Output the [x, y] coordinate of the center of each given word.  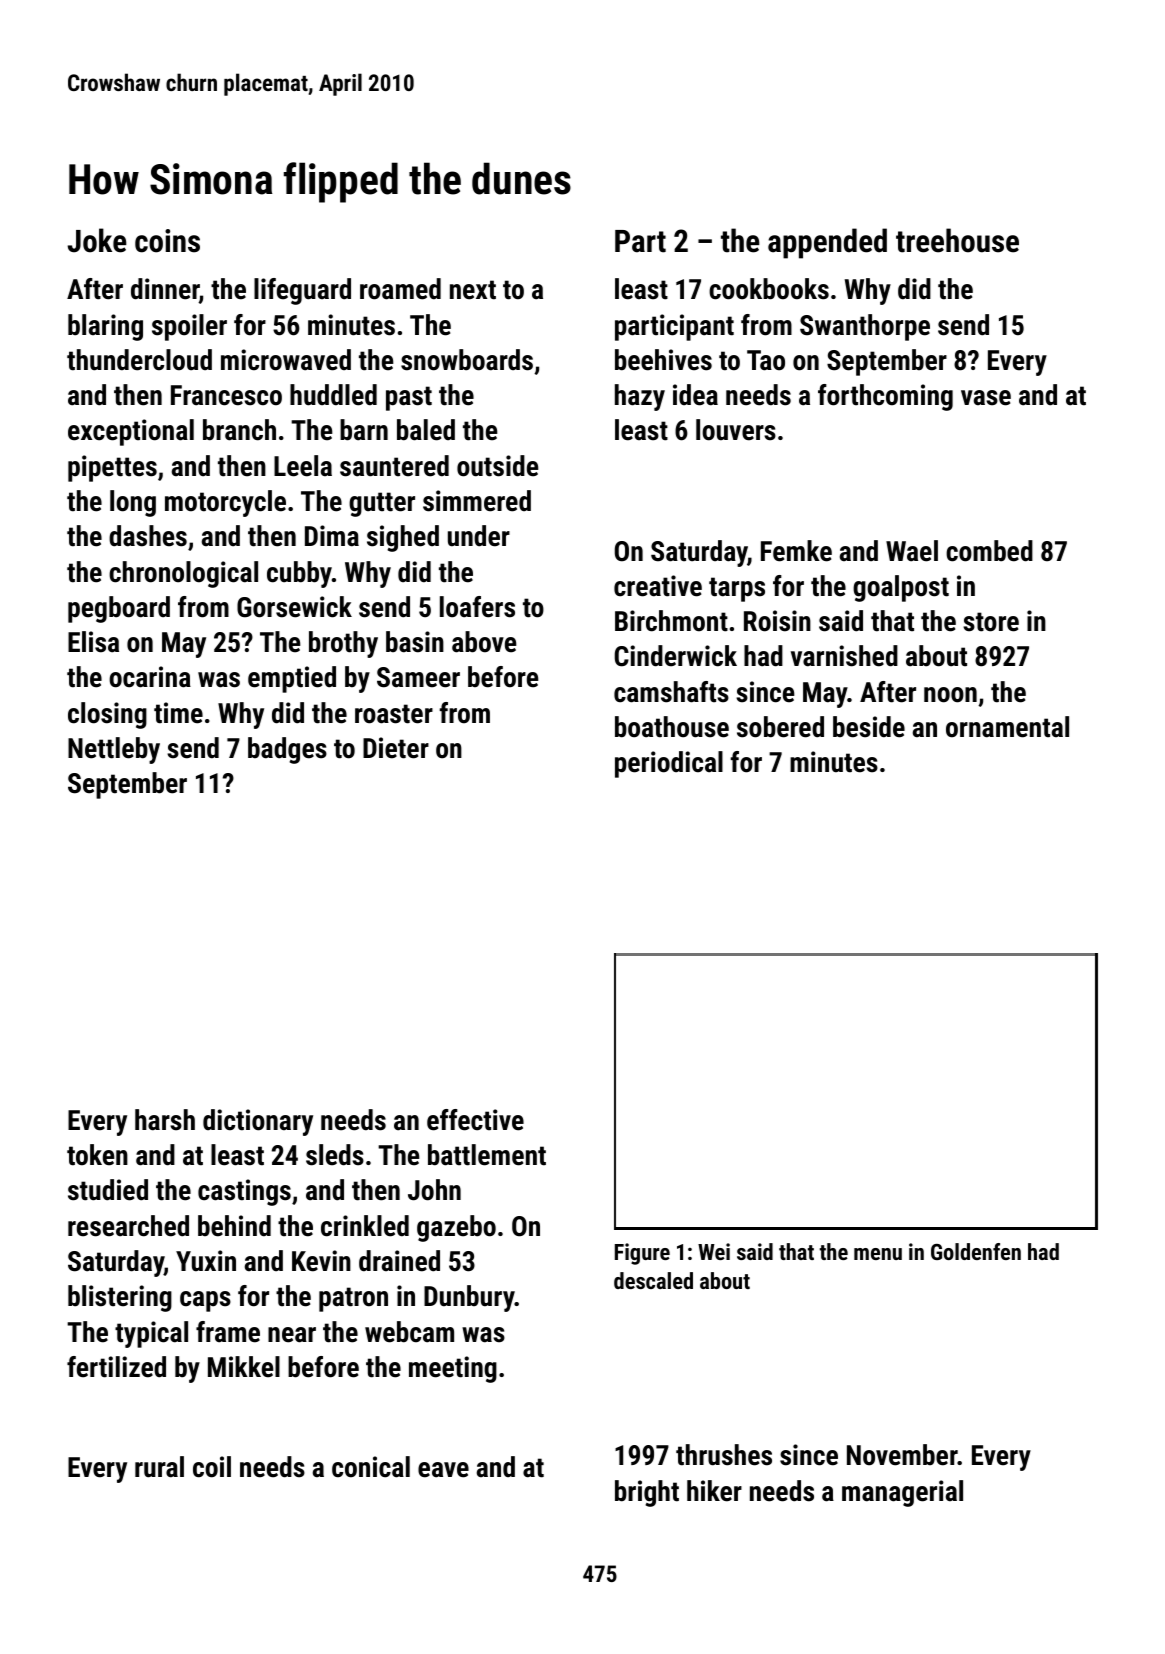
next [473, 290]
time [178, 713]
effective [475, 1120]
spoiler [189, 327]
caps [205, 1301]
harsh [165, 1120]
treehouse [957, 240]
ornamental [1007, 727]
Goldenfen [976, 1251]
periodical [669, 764]
